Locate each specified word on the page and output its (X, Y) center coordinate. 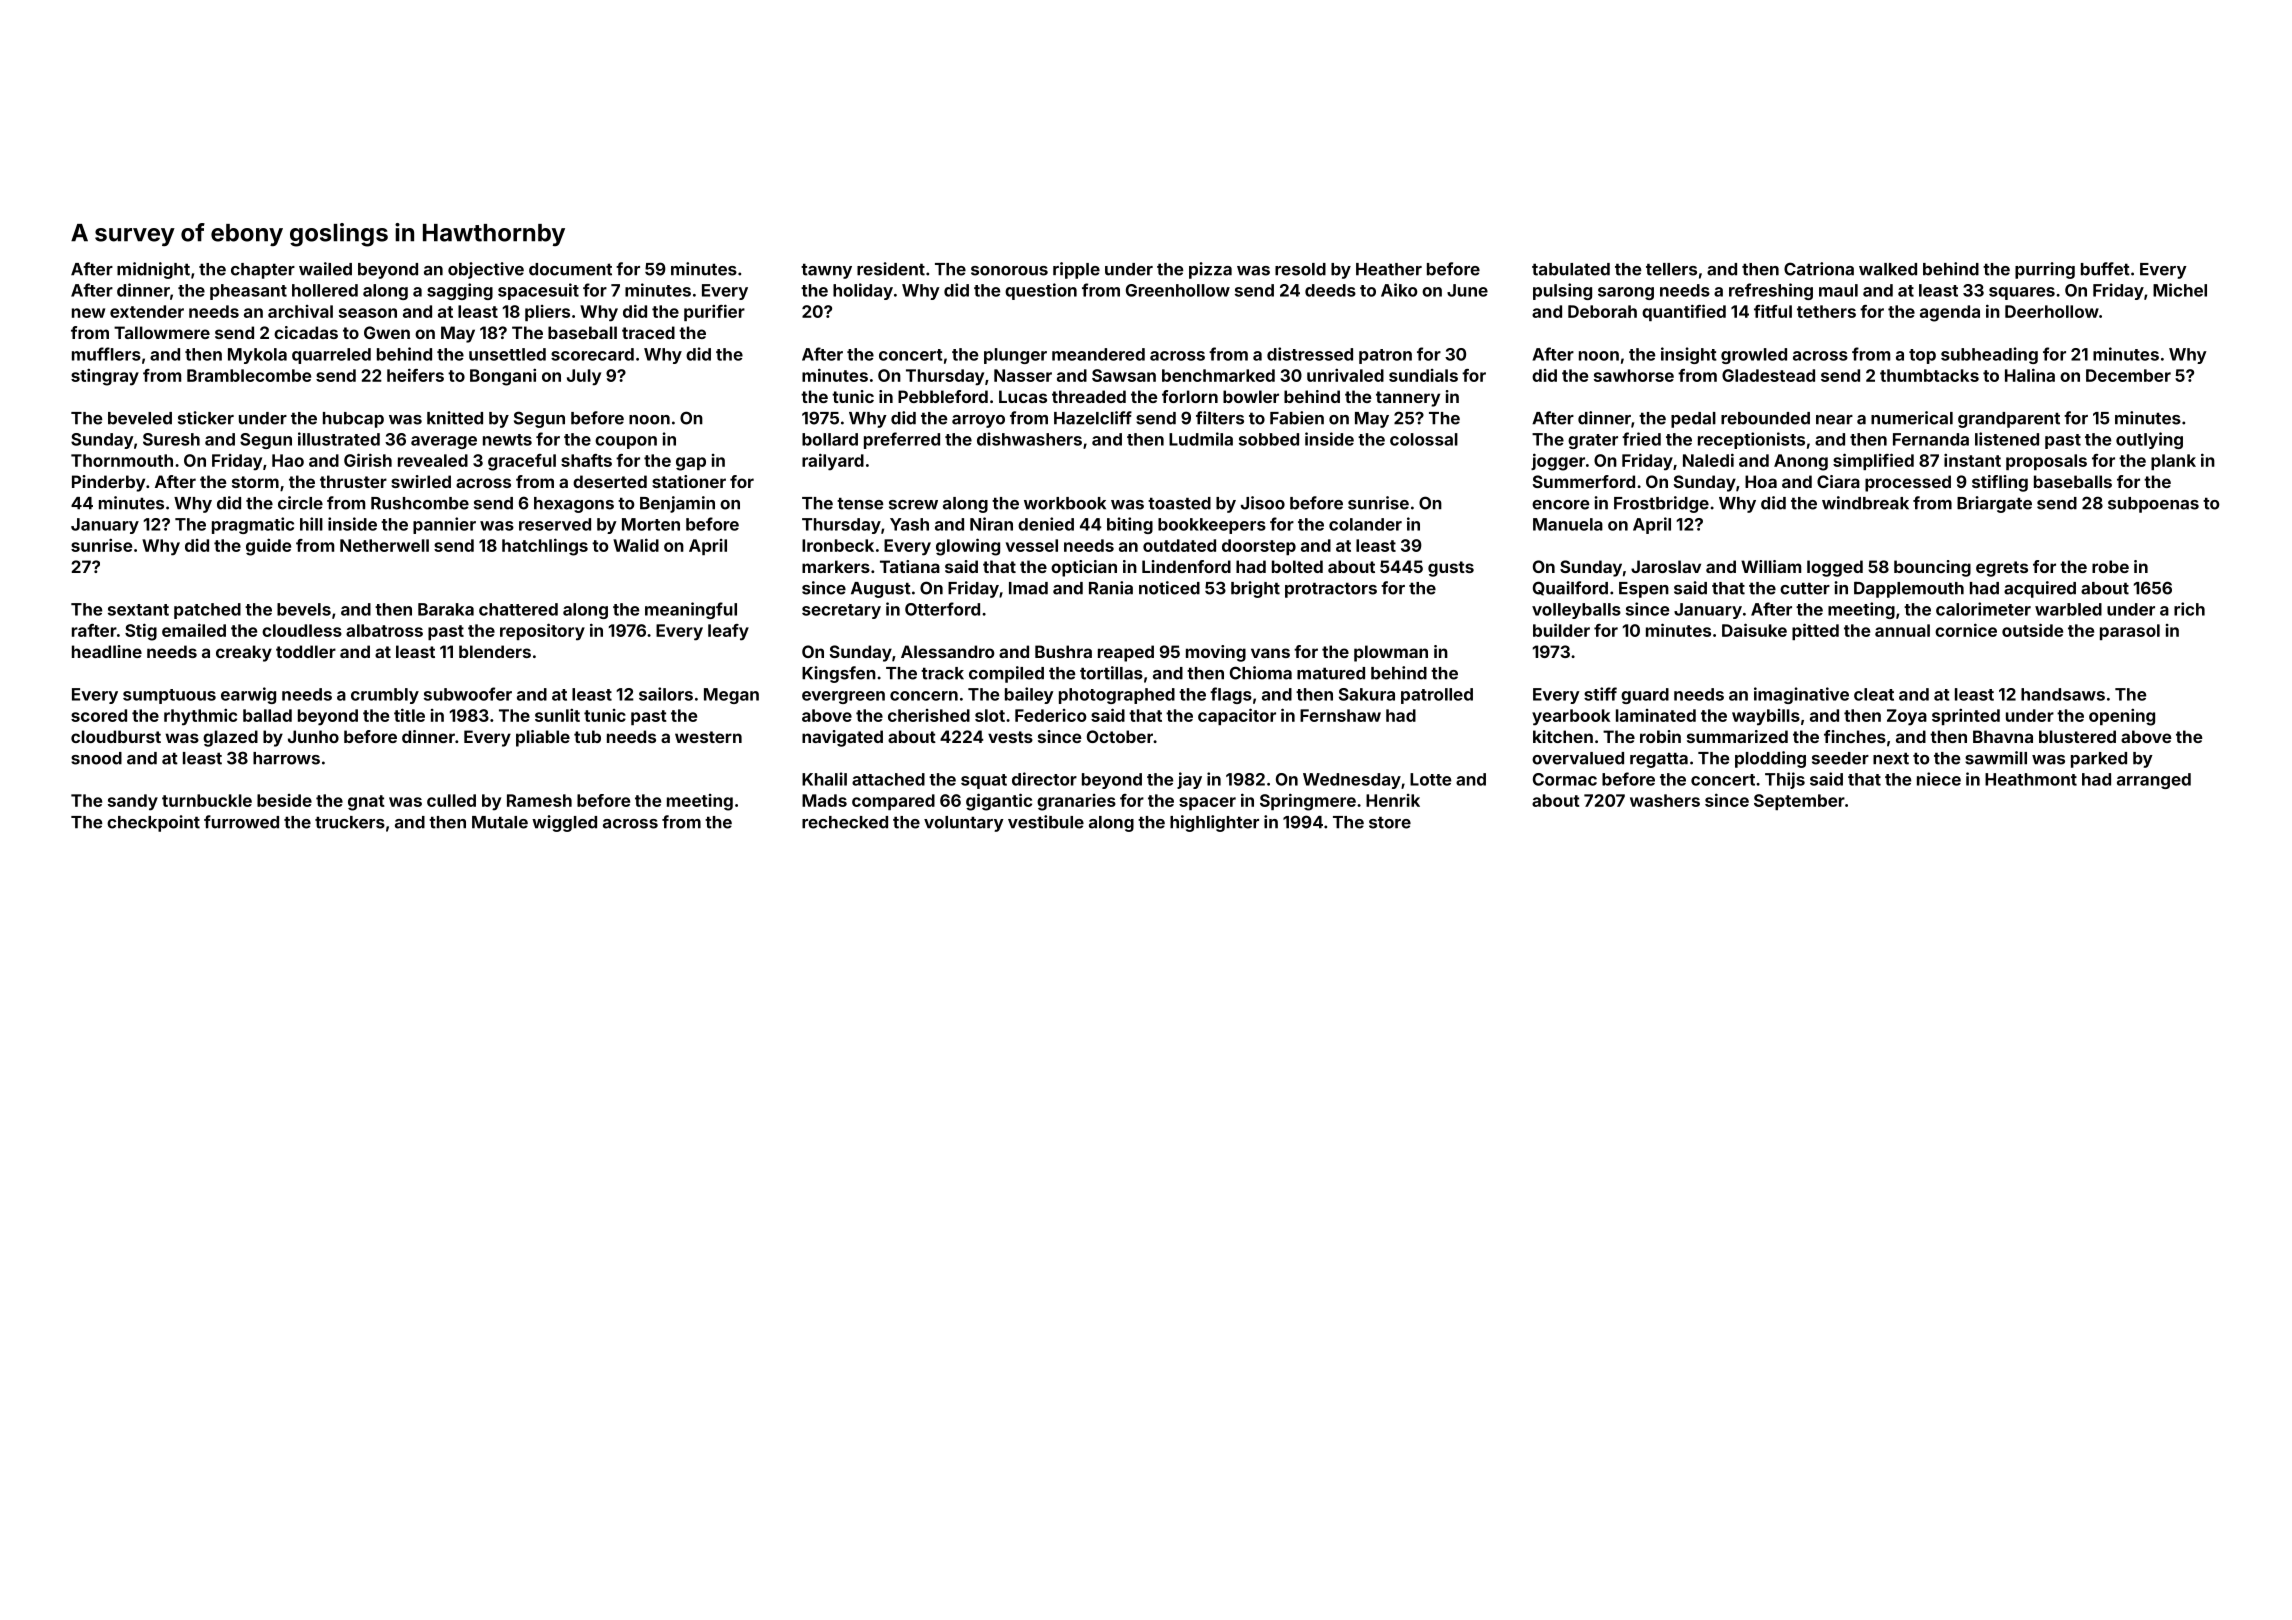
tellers (1671, 269)
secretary (841, 611)
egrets (2002, 569)
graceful (522, 462)
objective (486, 270)
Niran (991, 524)
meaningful (691, 610)
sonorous (1009, 271)
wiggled (564, 823)
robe (2110, 566)
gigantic (999, 802)
